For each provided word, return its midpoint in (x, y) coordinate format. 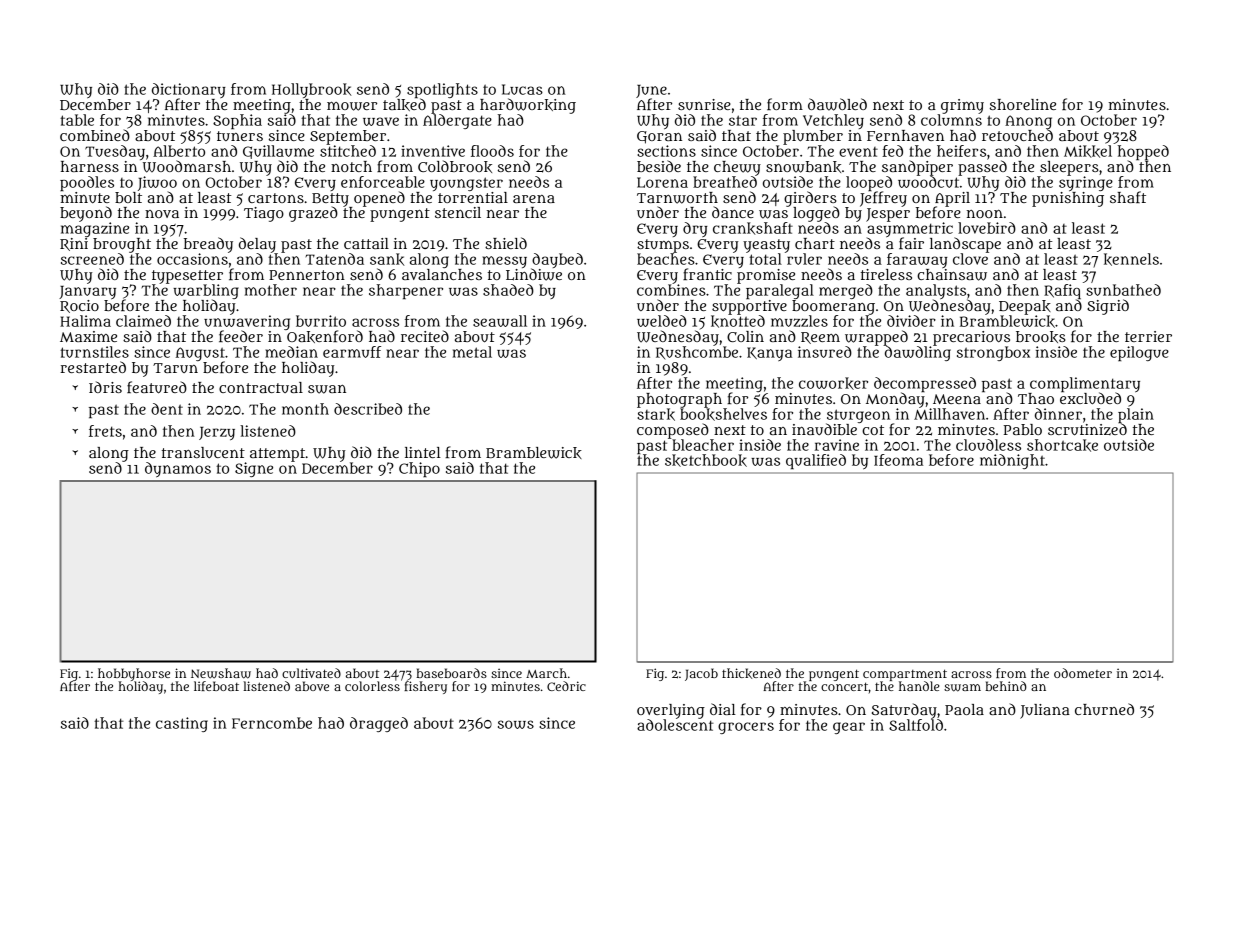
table (77, 120)
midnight (1012, 461)
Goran (659, 137)
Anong (1028, 122)
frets (105, 431)
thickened (751, 673)
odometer (1083, 673)
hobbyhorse (134, 674)
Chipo (419, 469)
